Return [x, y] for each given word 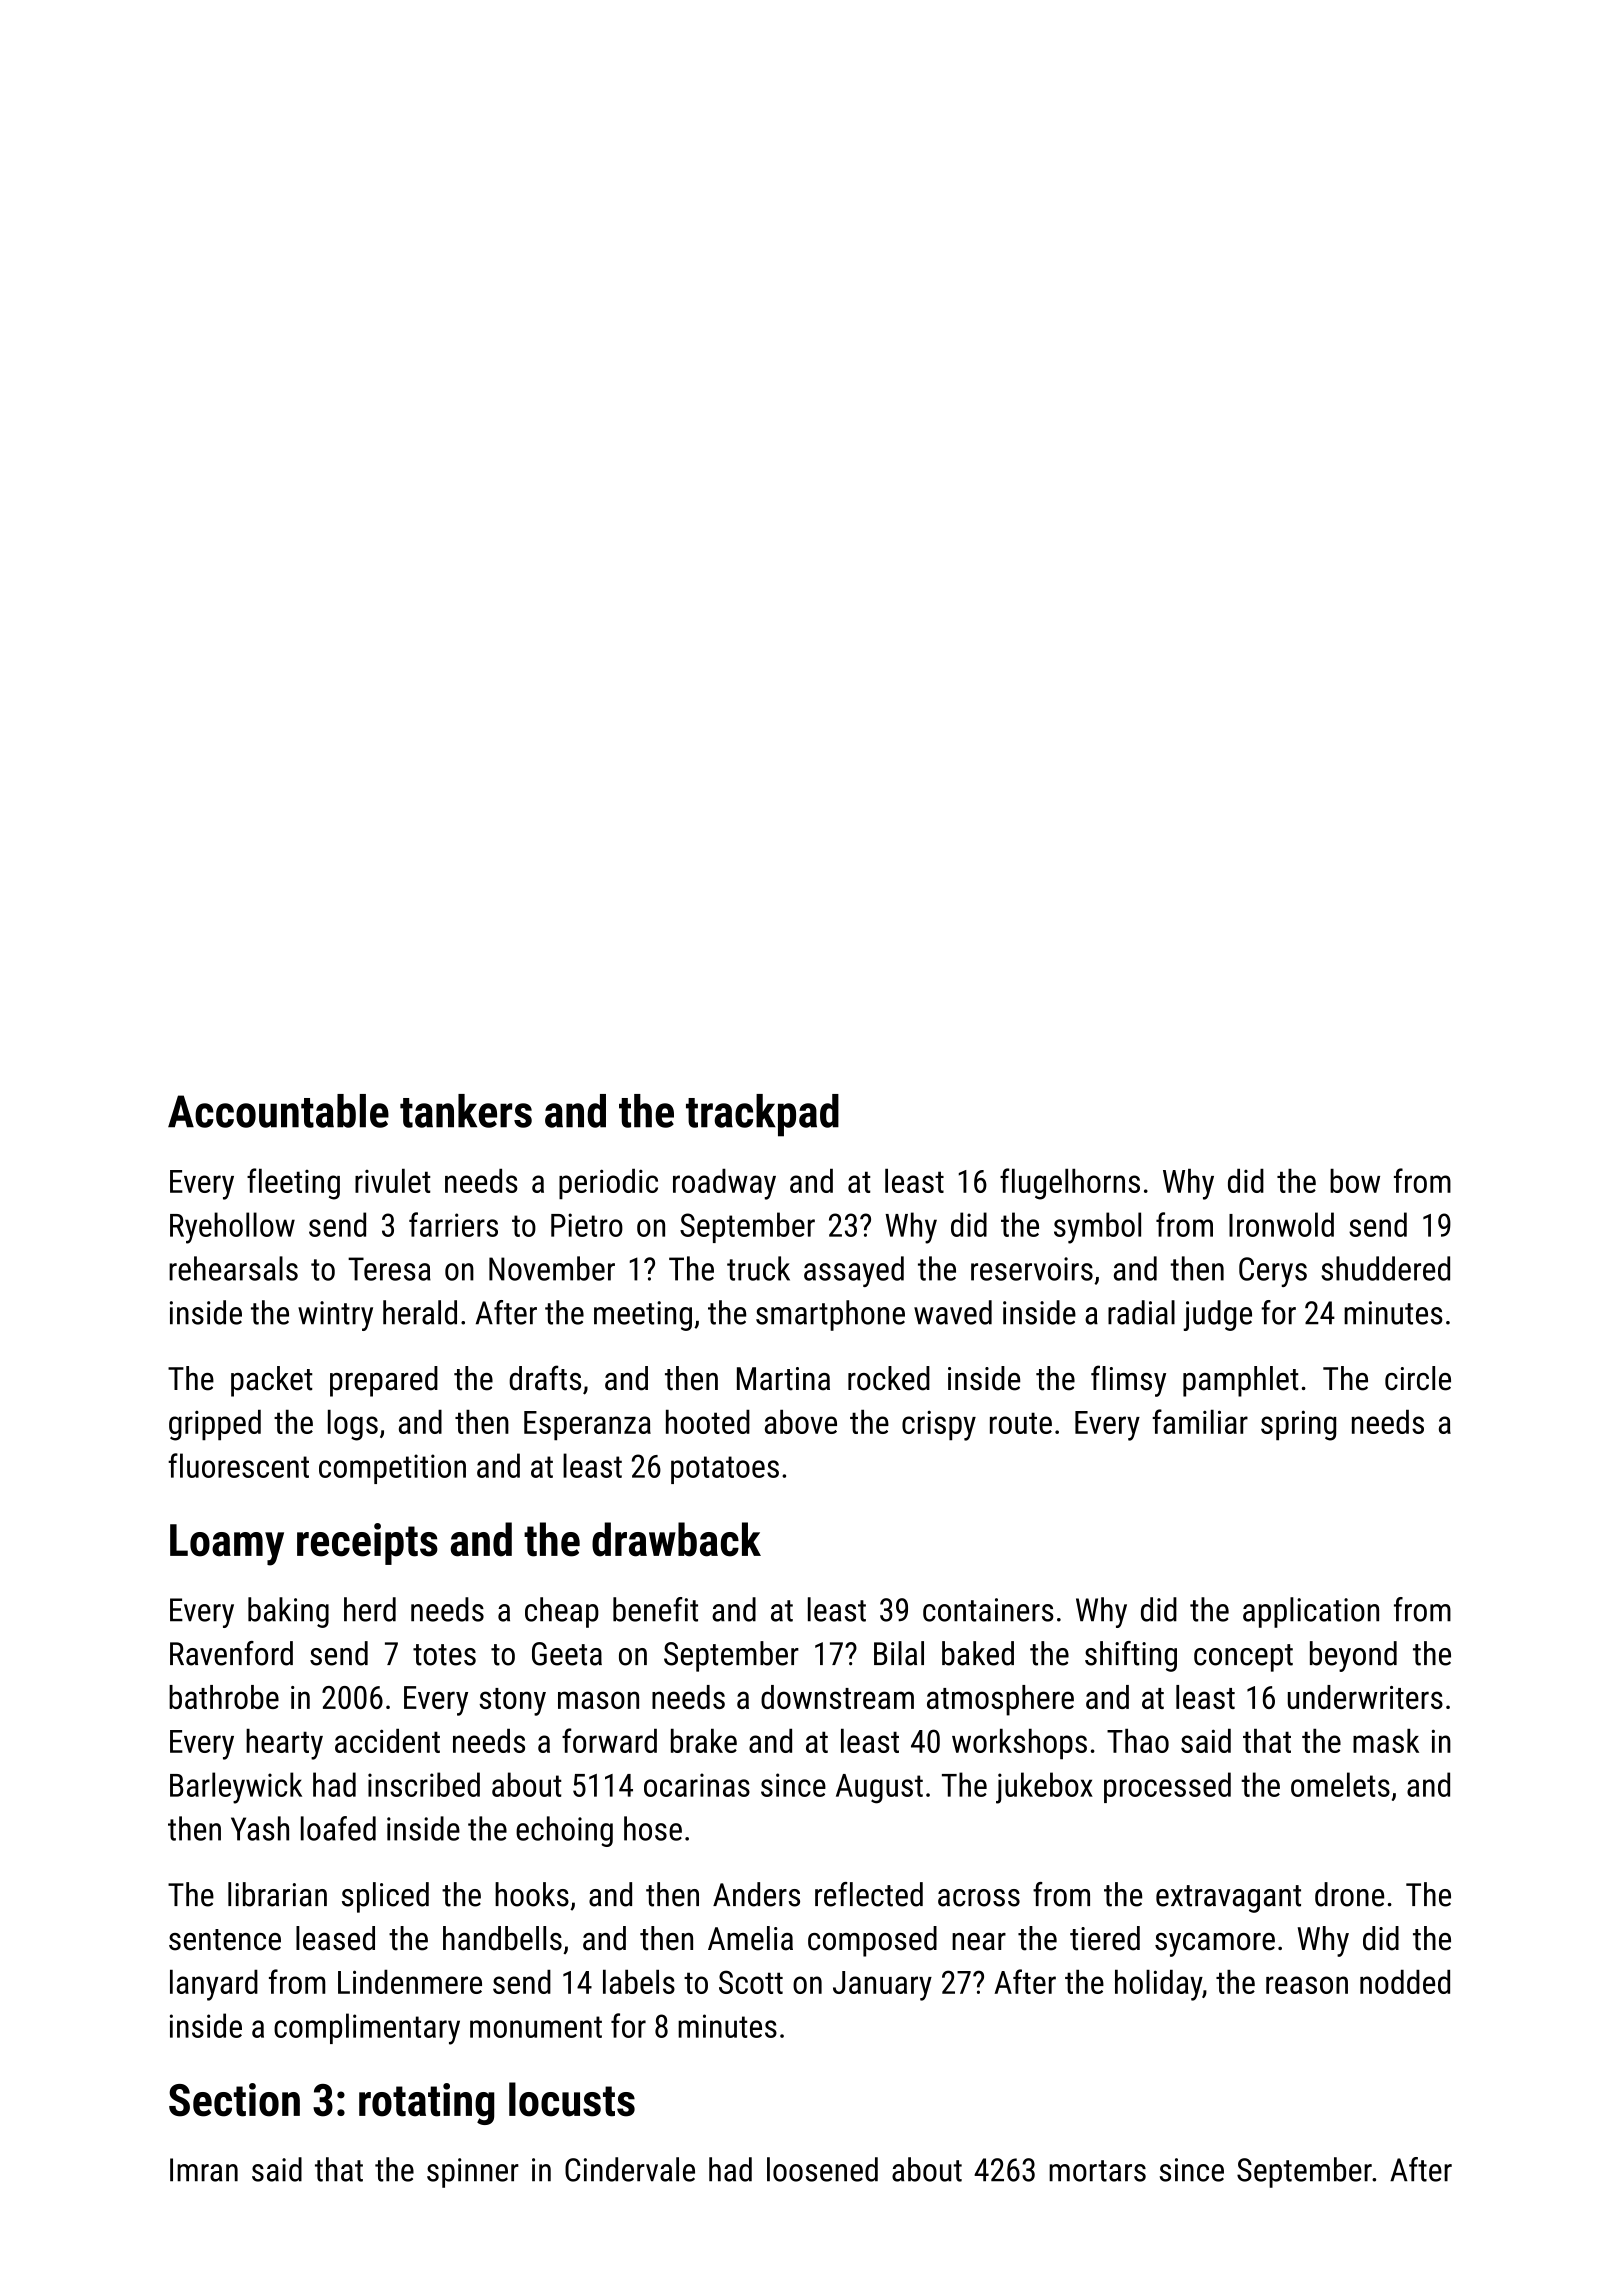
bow [1355, 1181]
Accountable [278, 1111]
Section [234, 2100]
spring [1298, 1425]
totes [444, 1655]
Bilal [899, 1653]
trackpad [762, 1115]
